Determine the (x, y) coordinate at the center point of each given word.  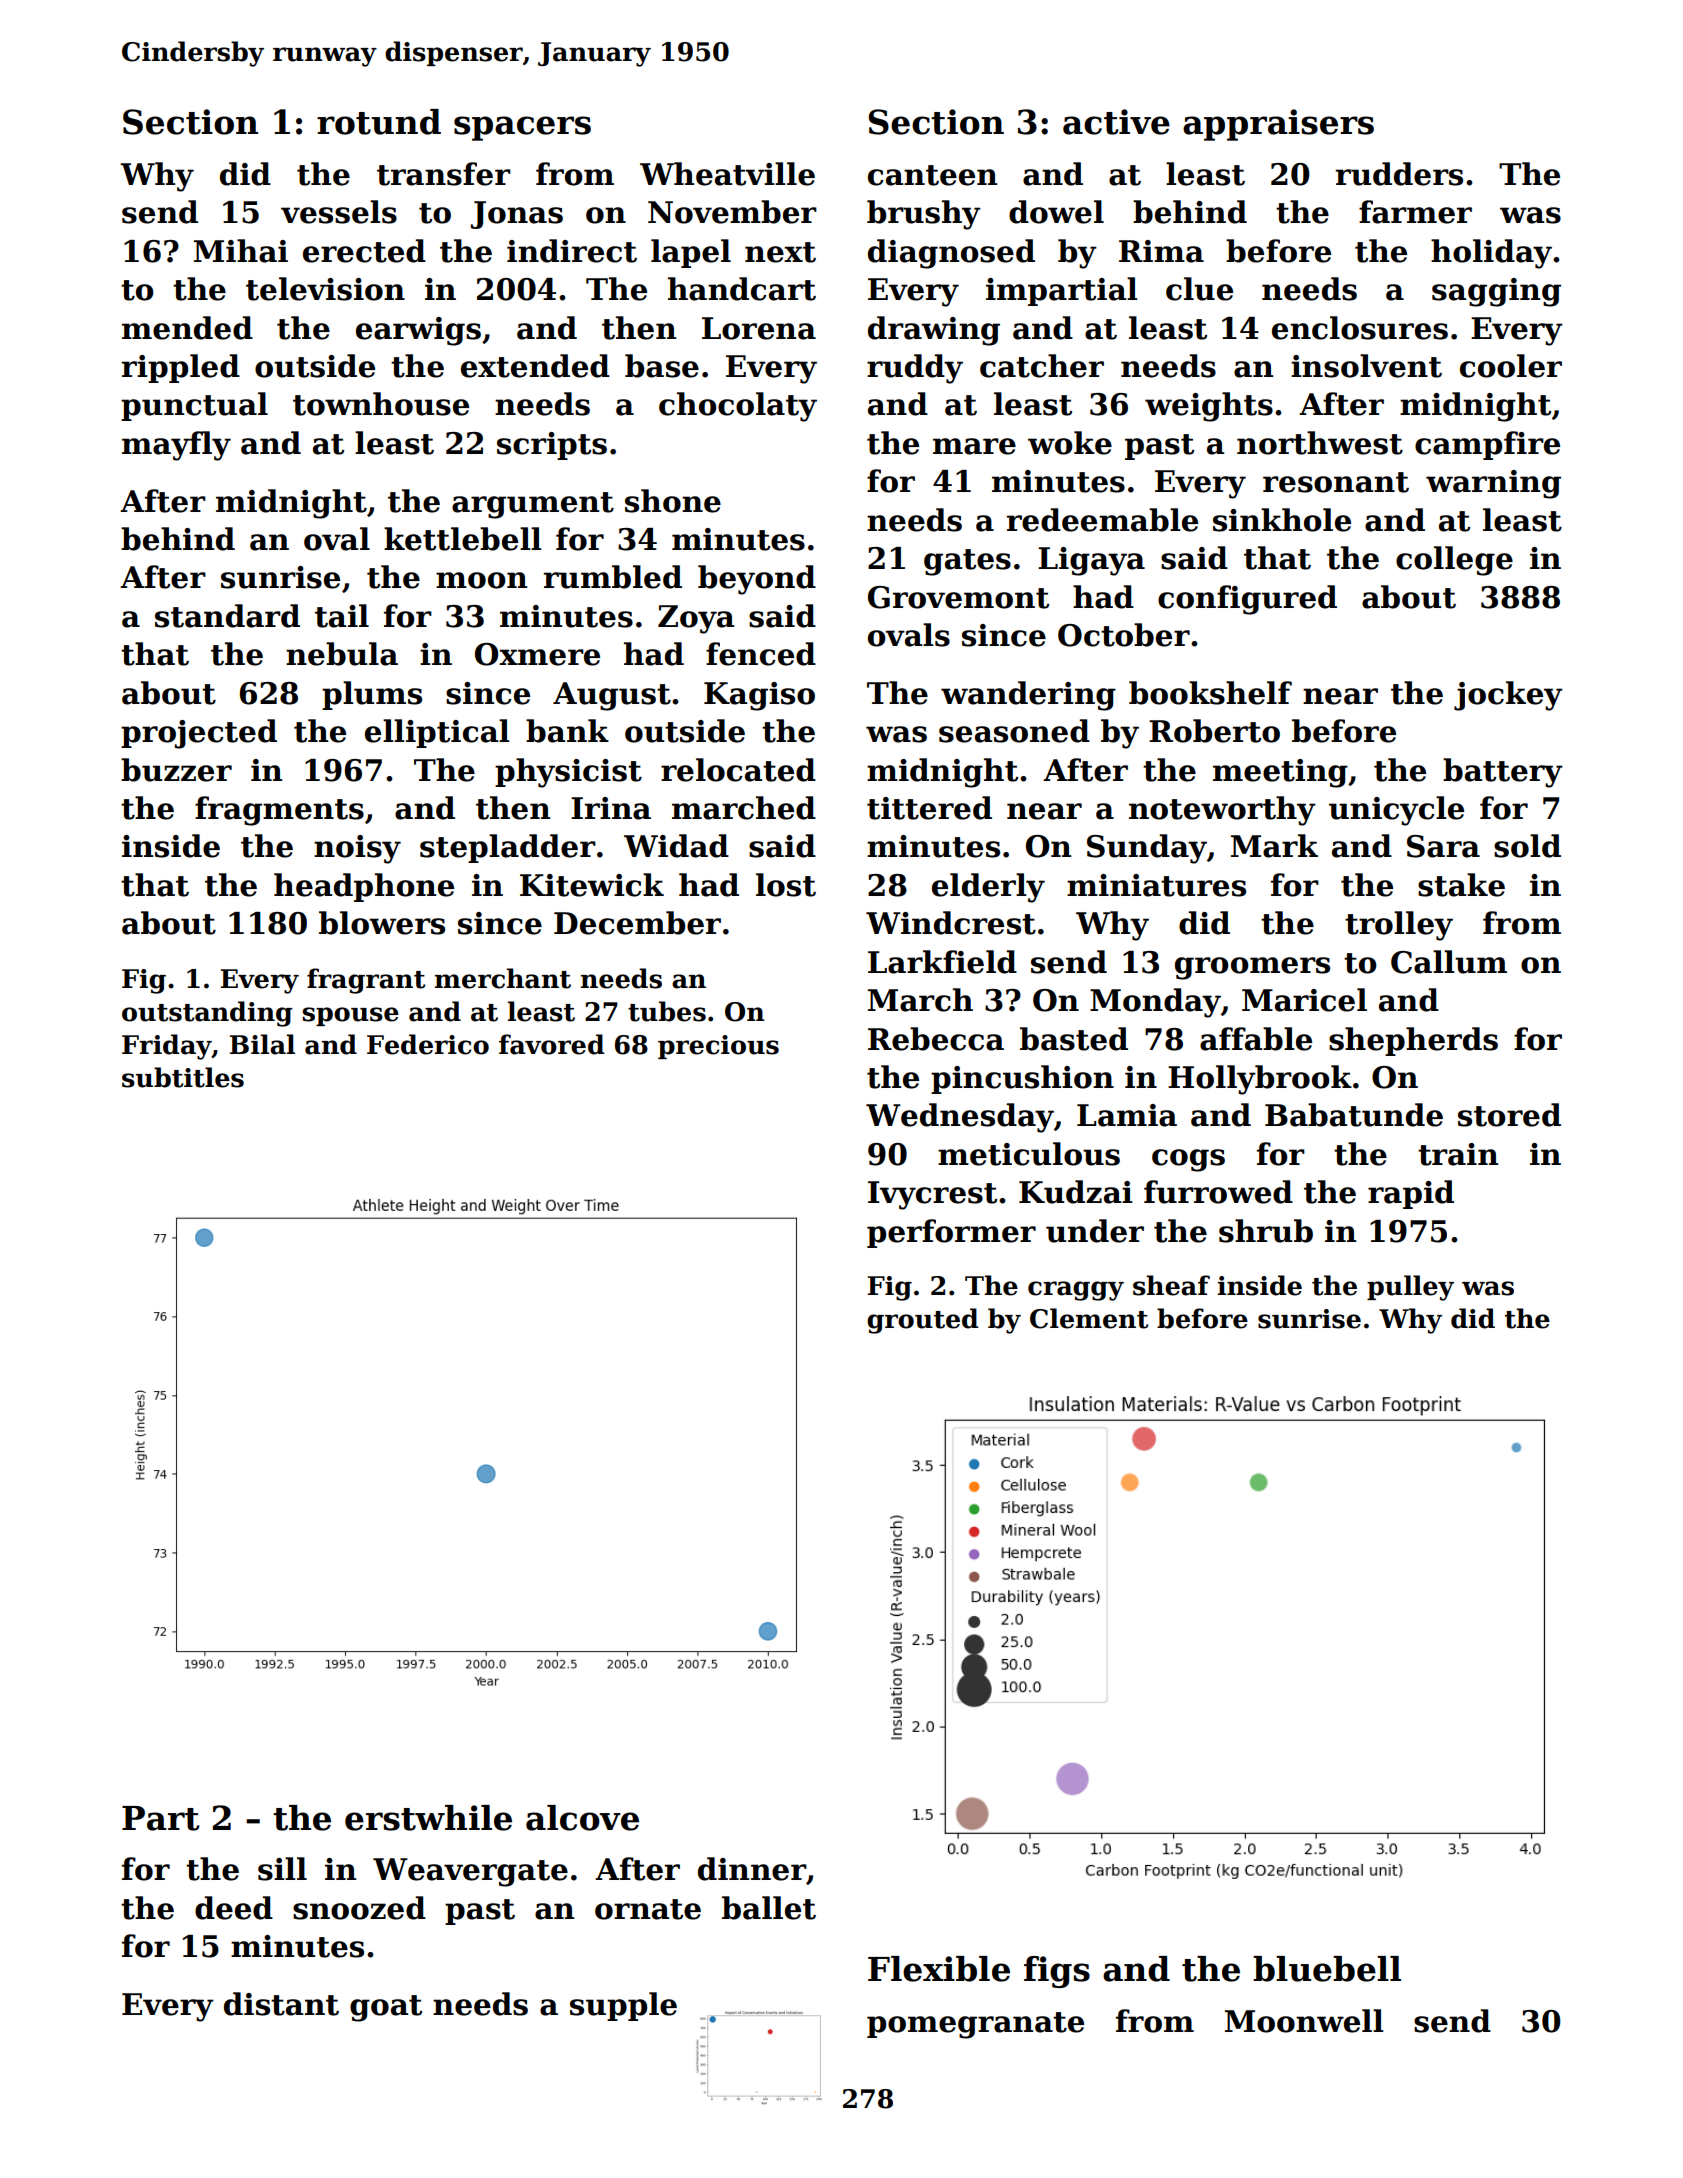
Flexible (939, 1969)
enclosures (1360, 328)
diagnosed (951, 254)
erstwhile (428, 1818)
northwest (1320, 443)
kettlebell (463, 539)
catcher (1042, 366)
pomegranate (975, 2025)
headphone (364, 887)
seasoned (1014, 731)
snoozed (359, 1908)
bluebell (1327, 1969)
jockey (1508, 696)
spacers (522, 128)
